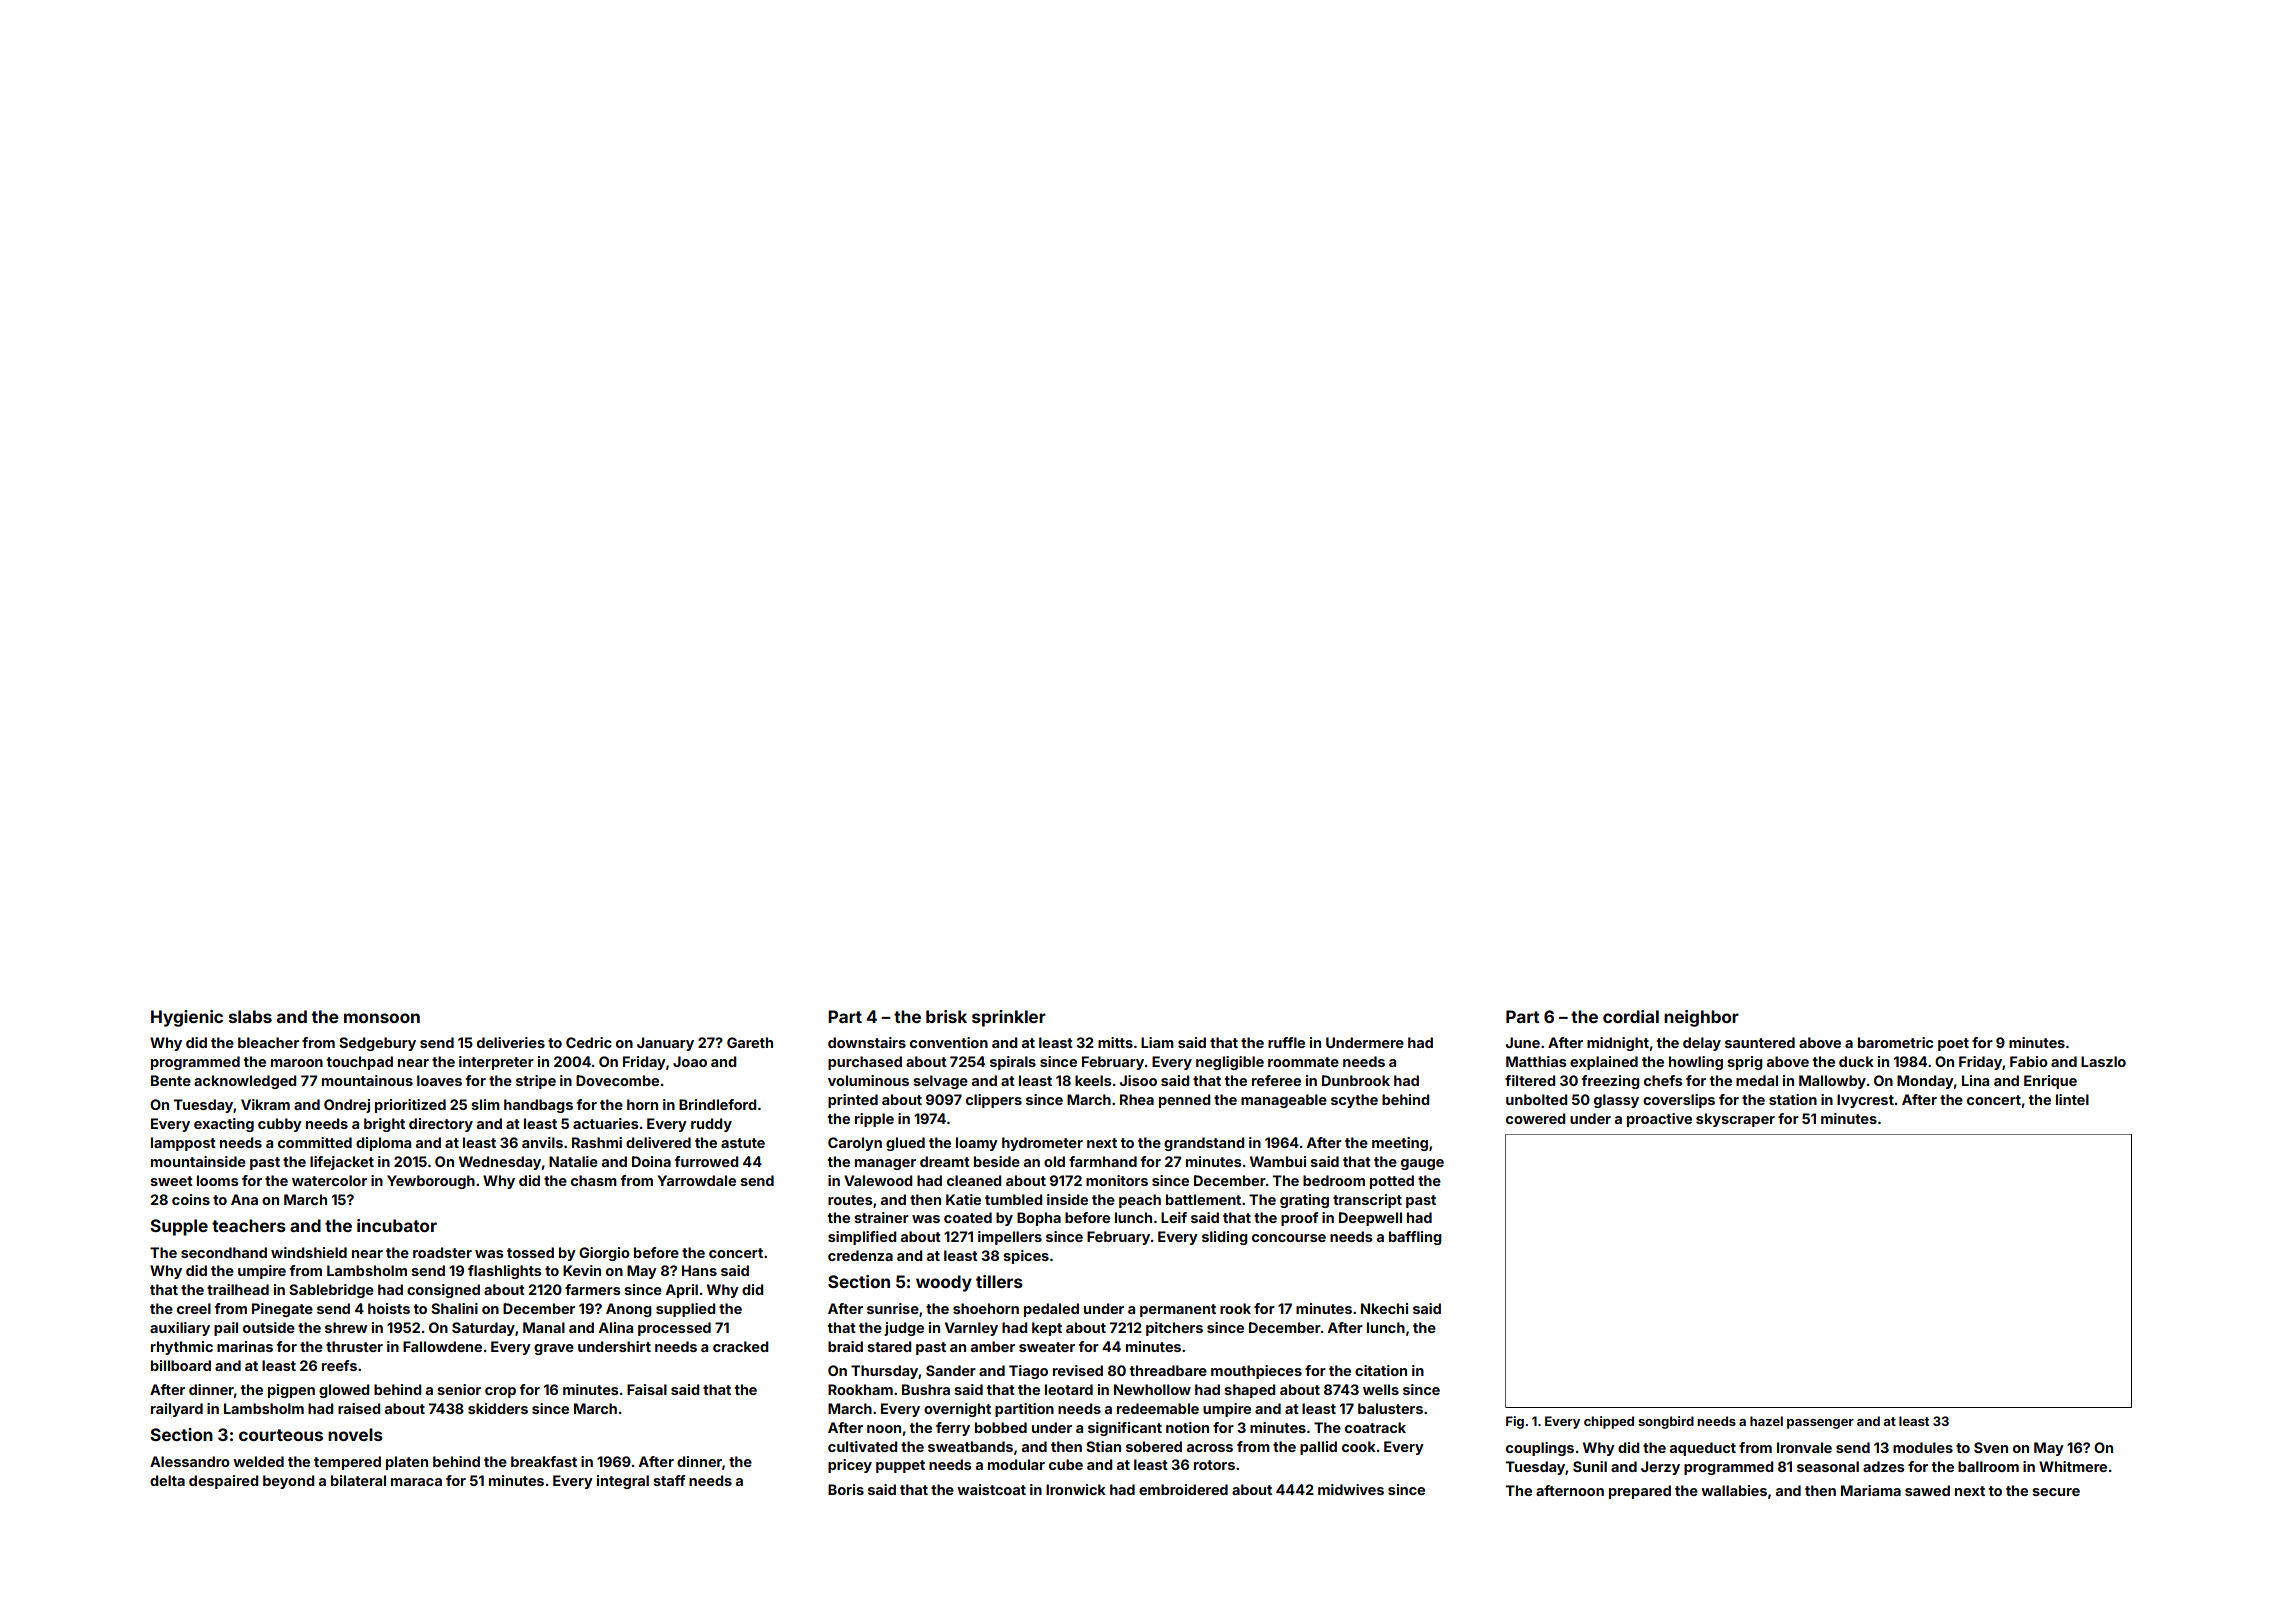 The height and width of the document is (1614, 2282). What do you see at coordinates (855, 1144) in the document?
I see `Carolyn` at bounding box center [855, 1144].
